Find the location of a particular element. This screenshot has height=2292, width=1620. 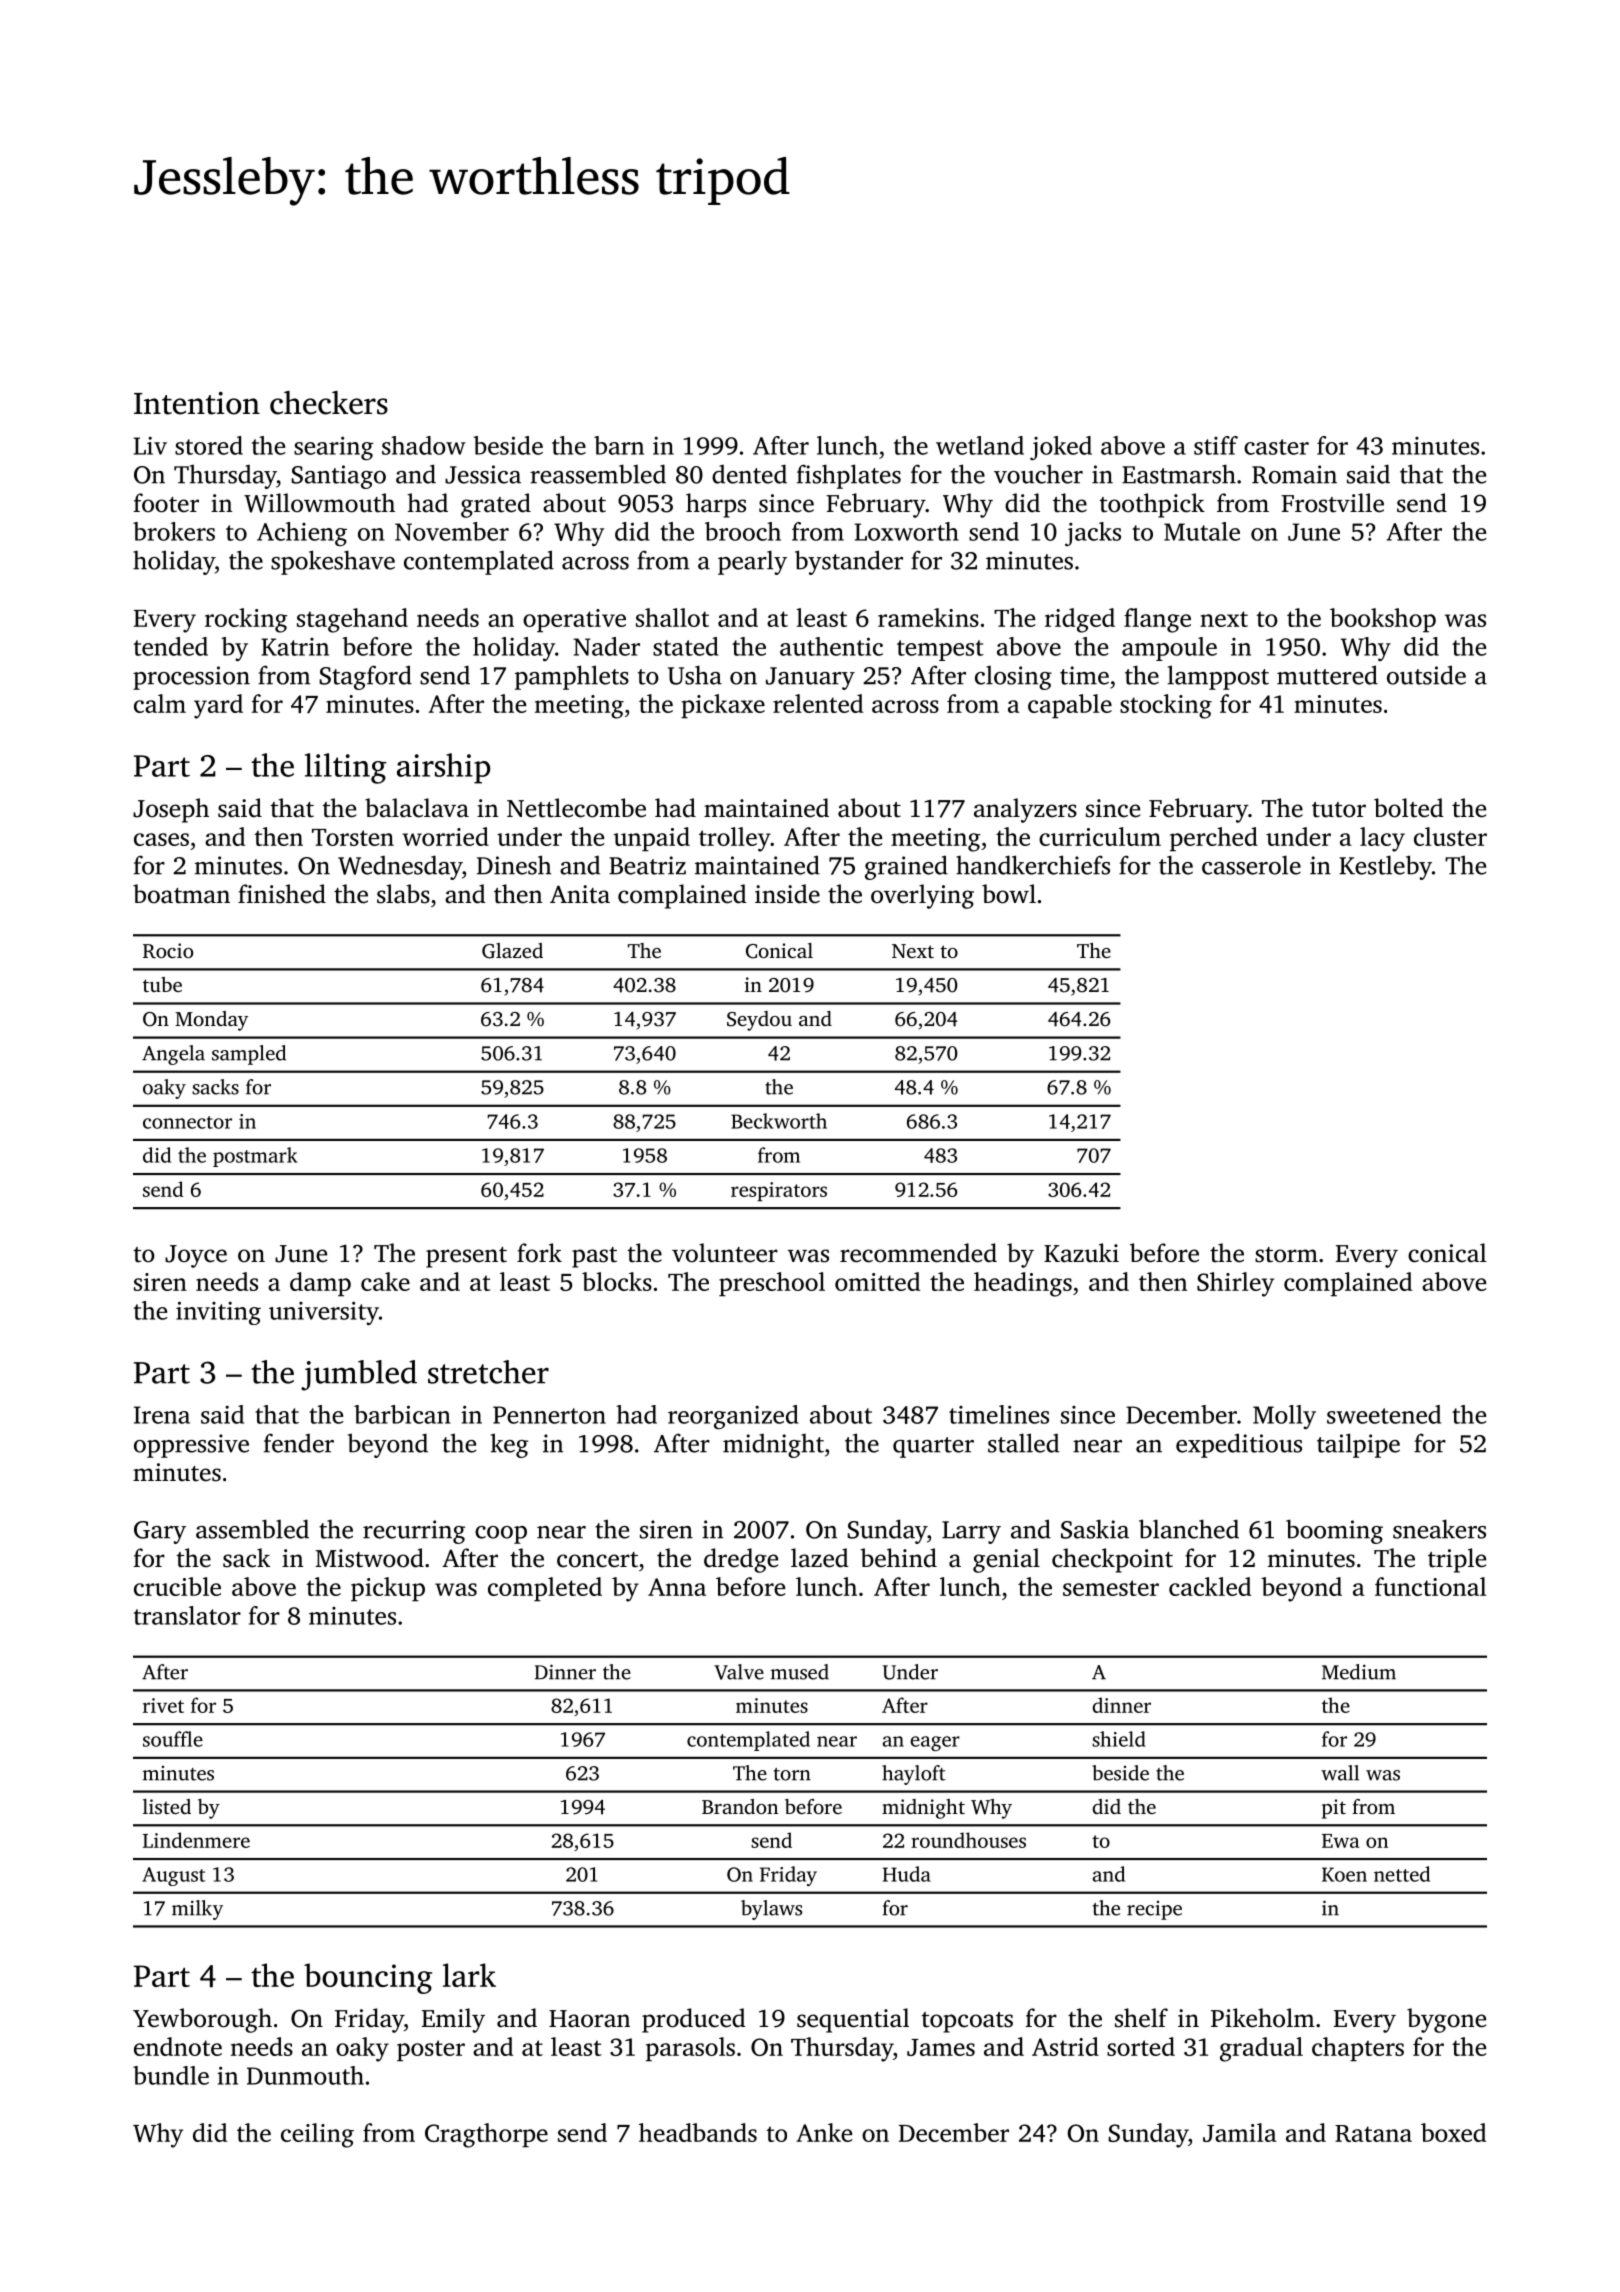

inside is located at coordinates (787, 894).
